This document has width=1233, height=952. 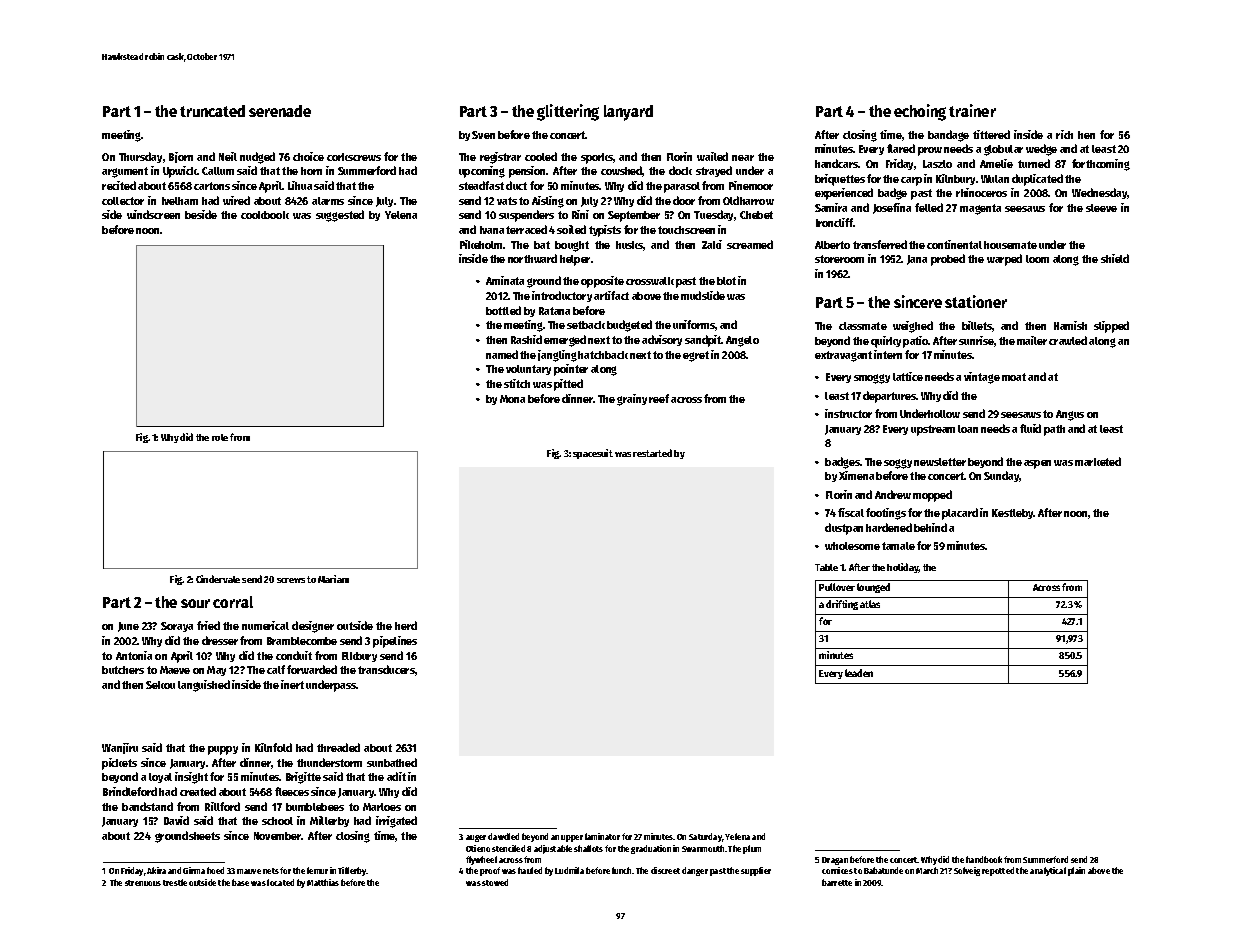 I want to click on stationer, so click(x=976, y=301).
